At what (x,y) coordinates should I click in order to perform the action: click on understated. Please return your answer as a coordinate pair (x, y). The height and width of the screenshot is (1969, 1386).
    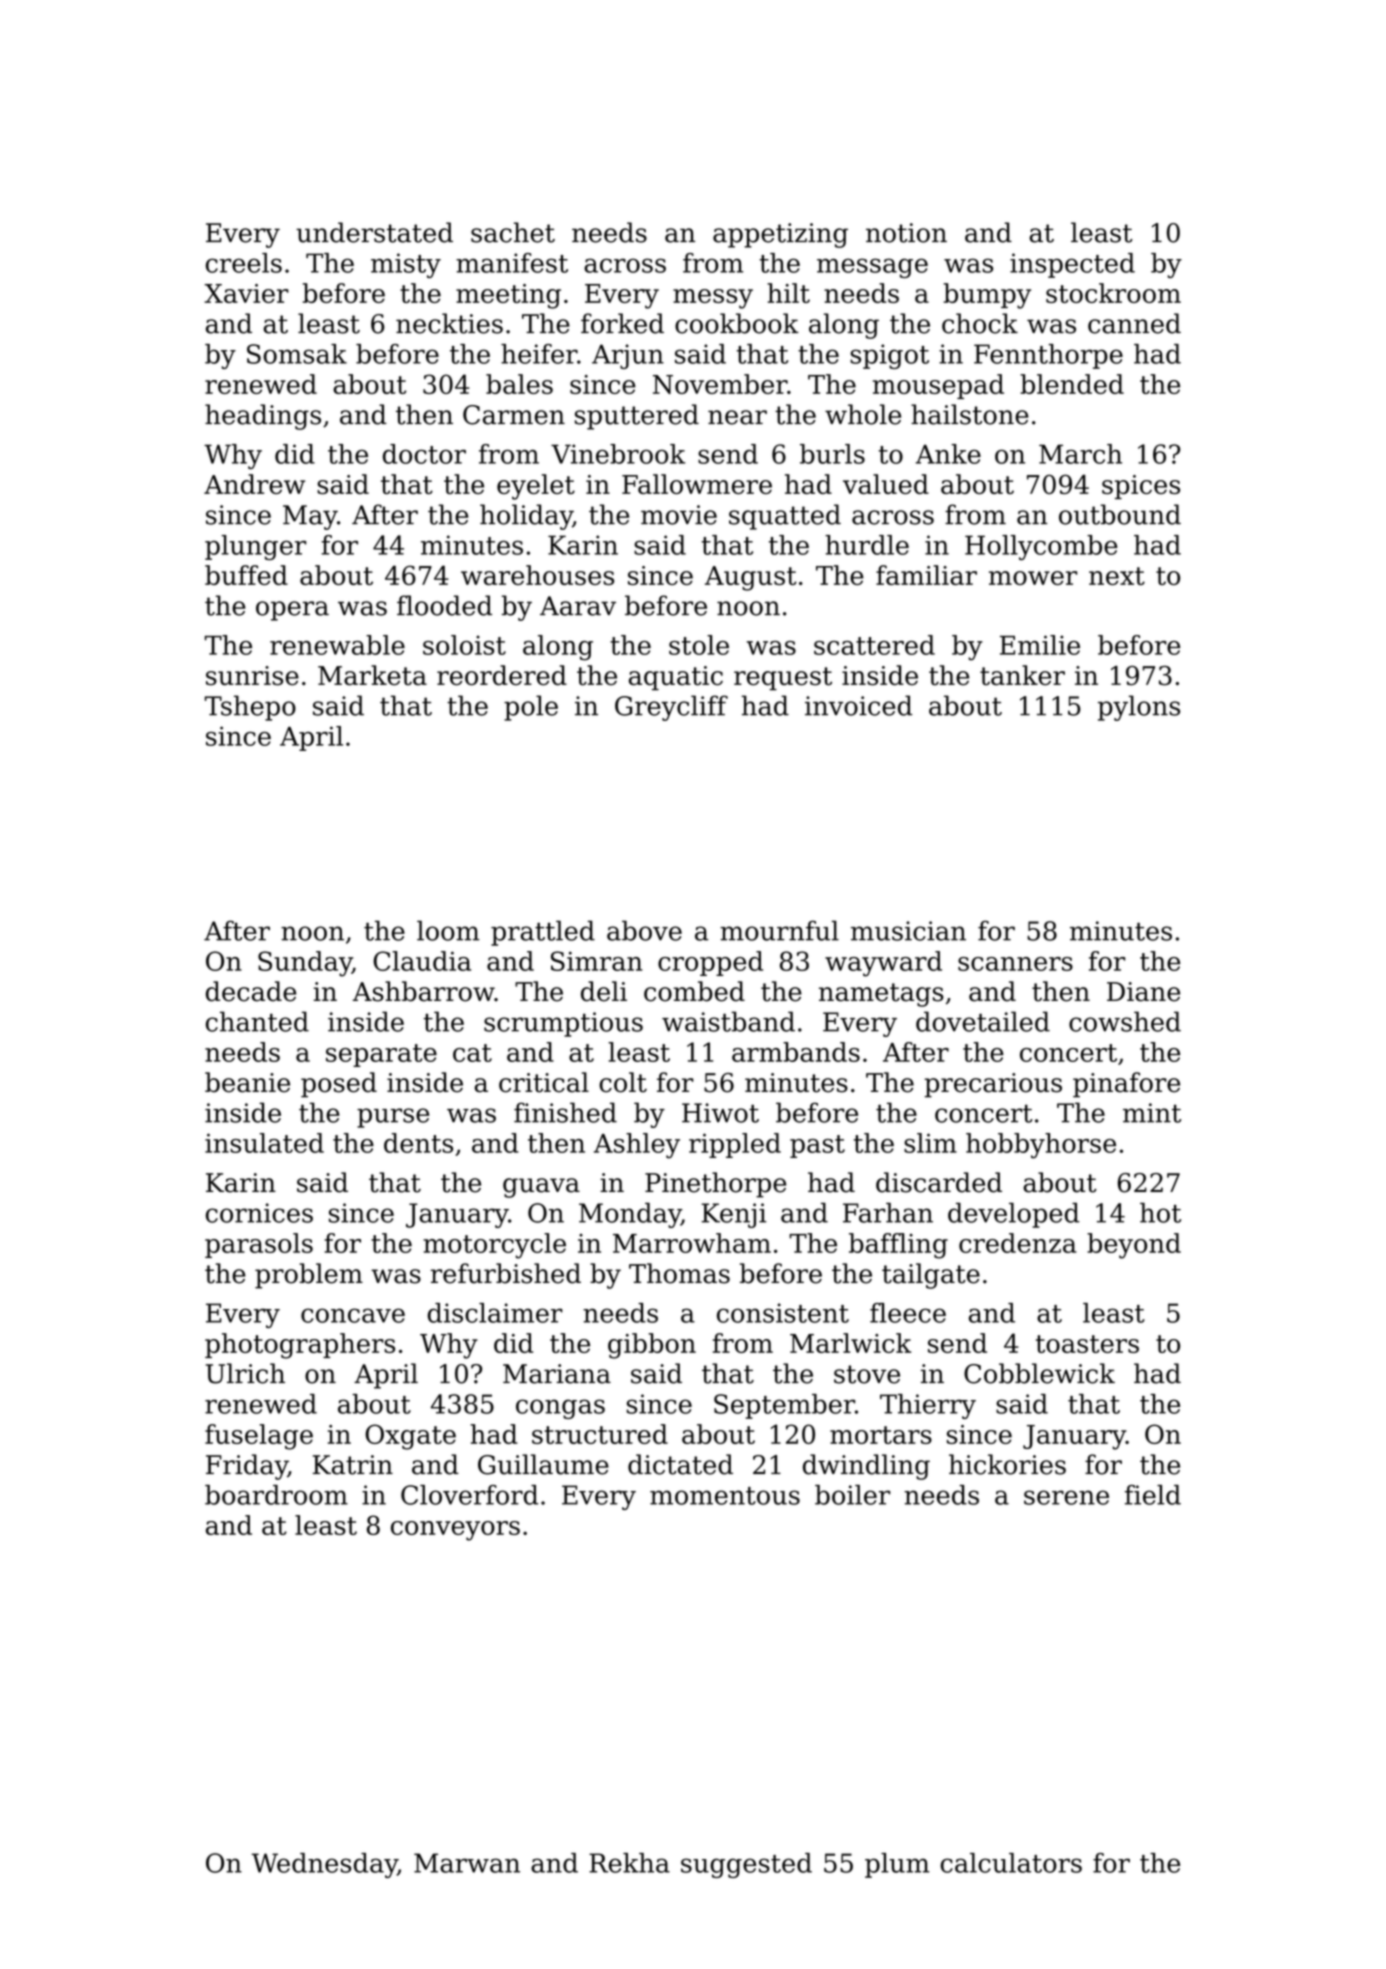
    Looking at the image, I should click on (374, 232).
